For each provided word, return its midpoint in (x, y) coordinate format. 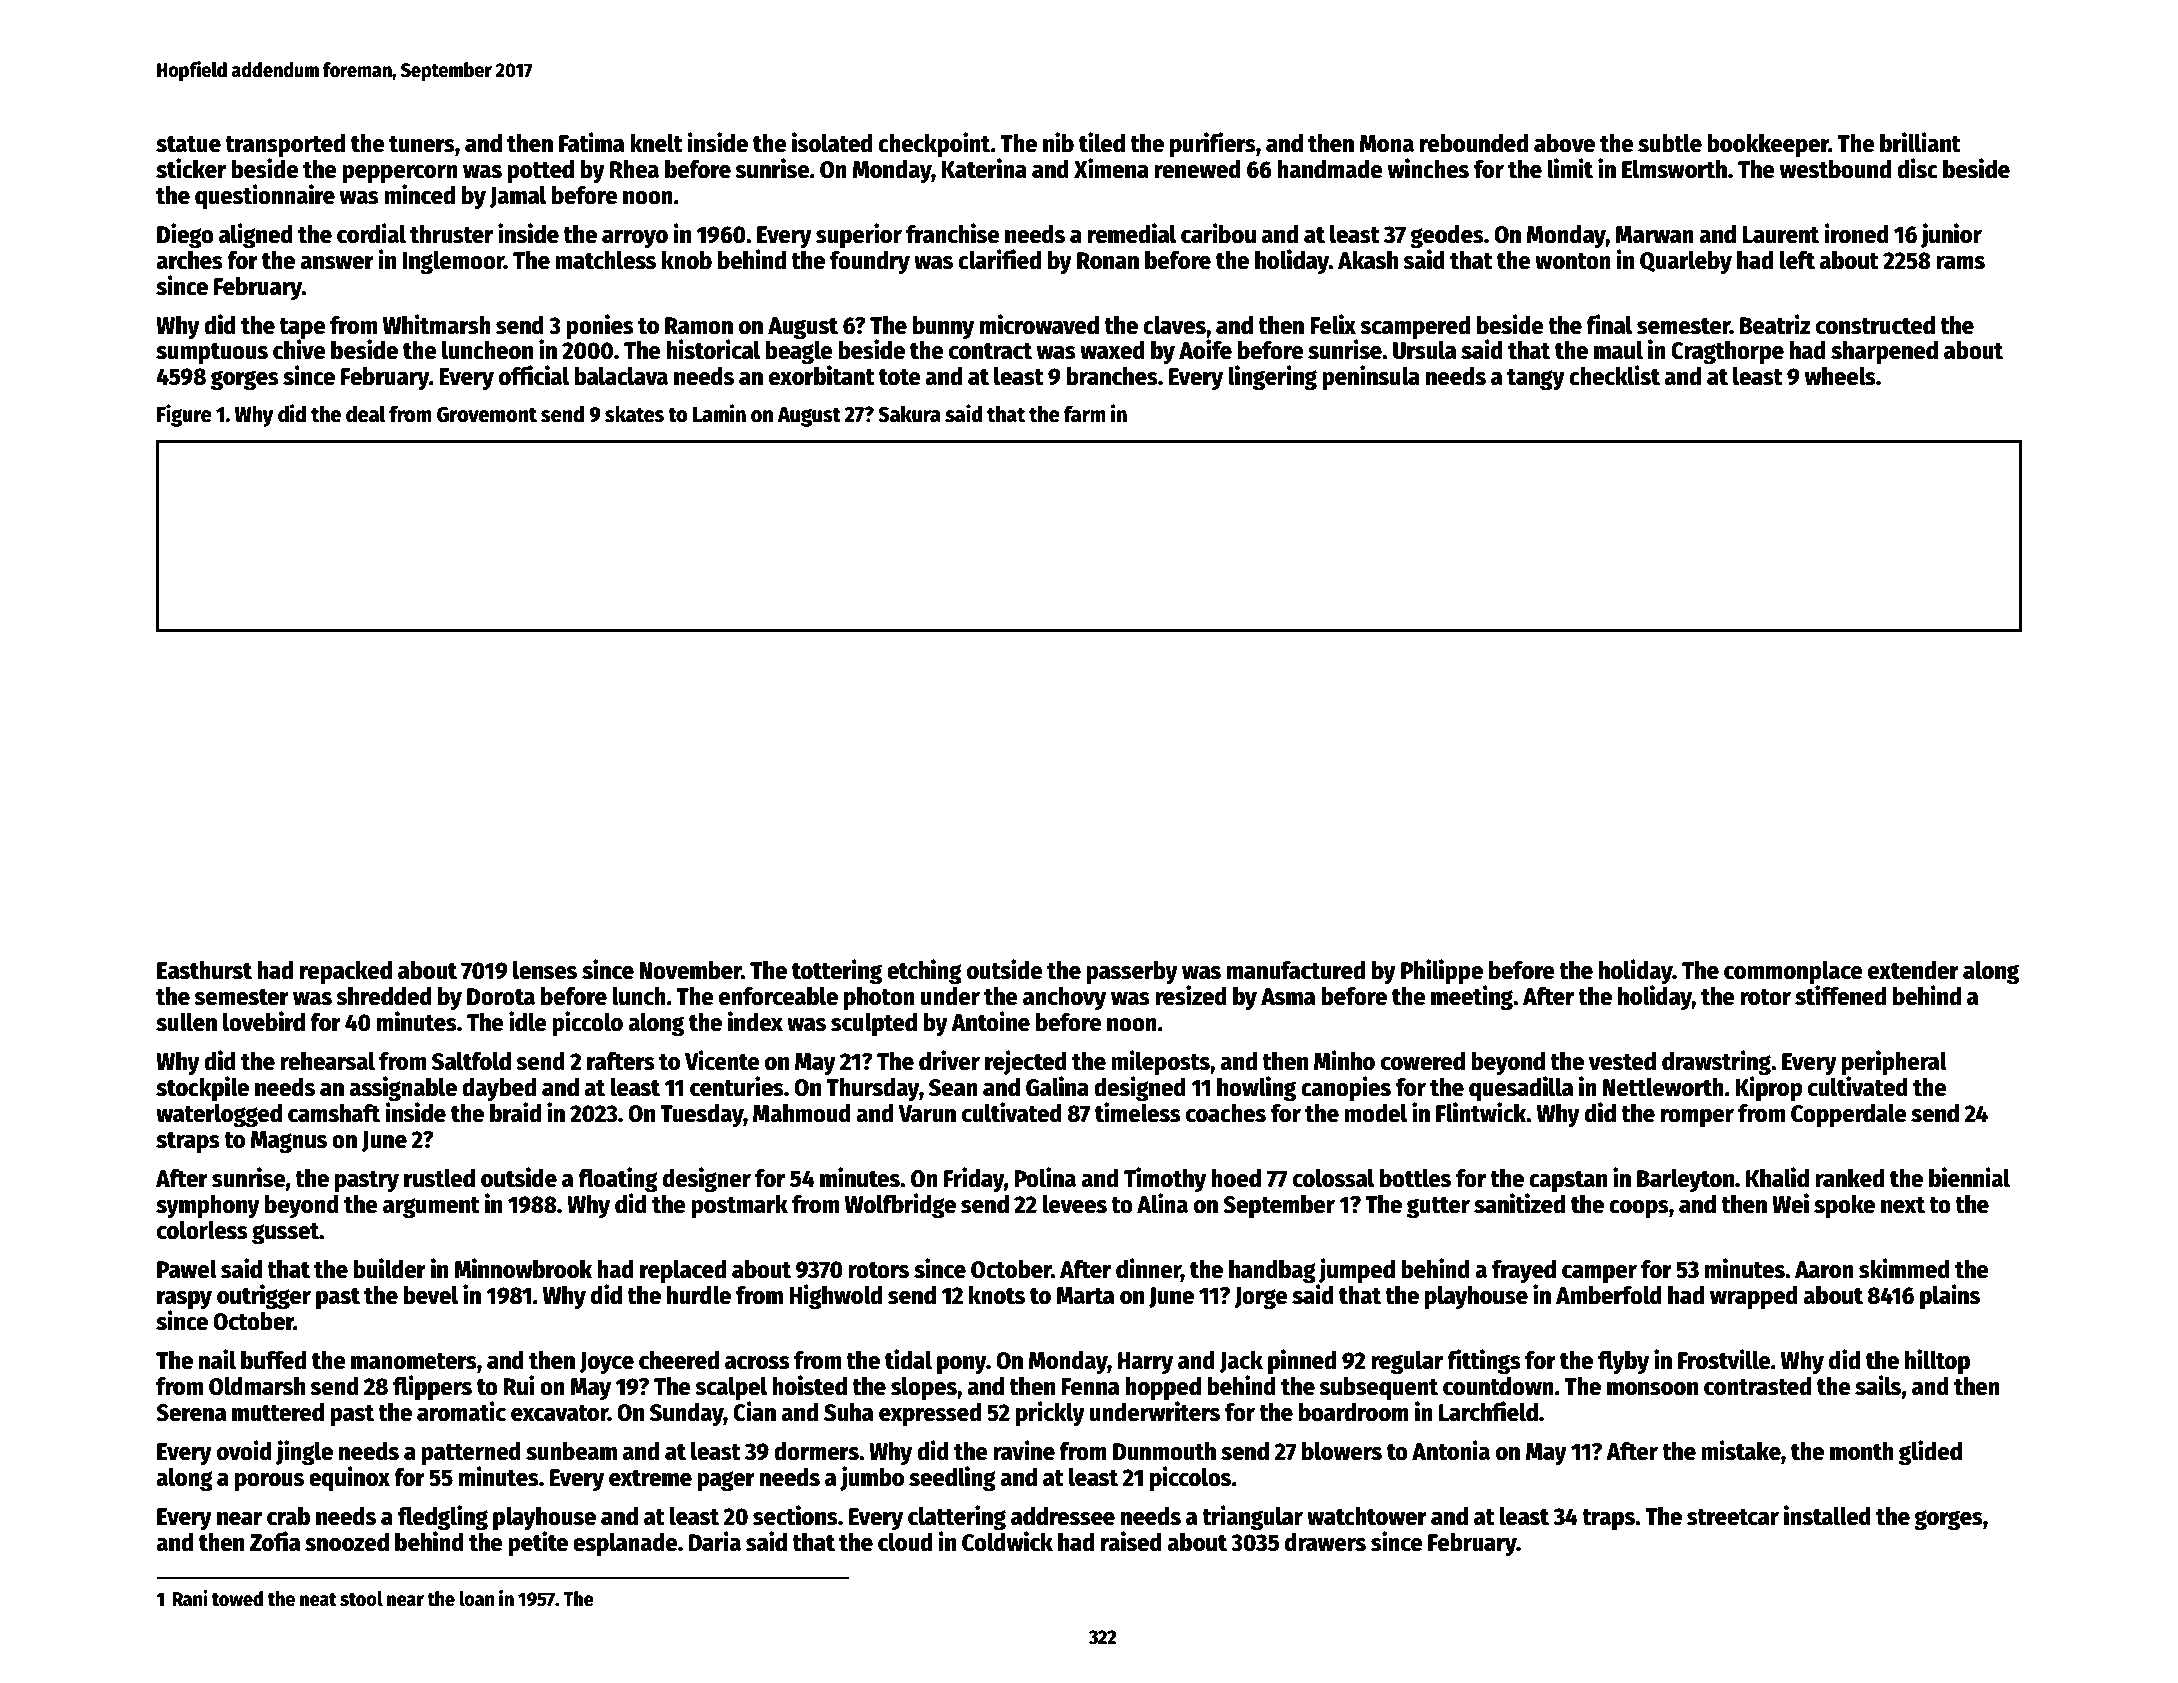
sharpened (1884, 353)
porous (269, 1482)
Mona (1387, 144)
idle (528, 1021)
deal (365, 414)
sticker (191, 168)
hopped (1163, 1388)
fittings (1484, 1362)
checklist (1614, 375)
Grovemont (487, 415)
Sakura (909, 414)
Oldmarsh (257, 1386)
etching (924, 972)
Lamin (719, 413)
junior (1951, 235)
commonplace (1793, 973)
